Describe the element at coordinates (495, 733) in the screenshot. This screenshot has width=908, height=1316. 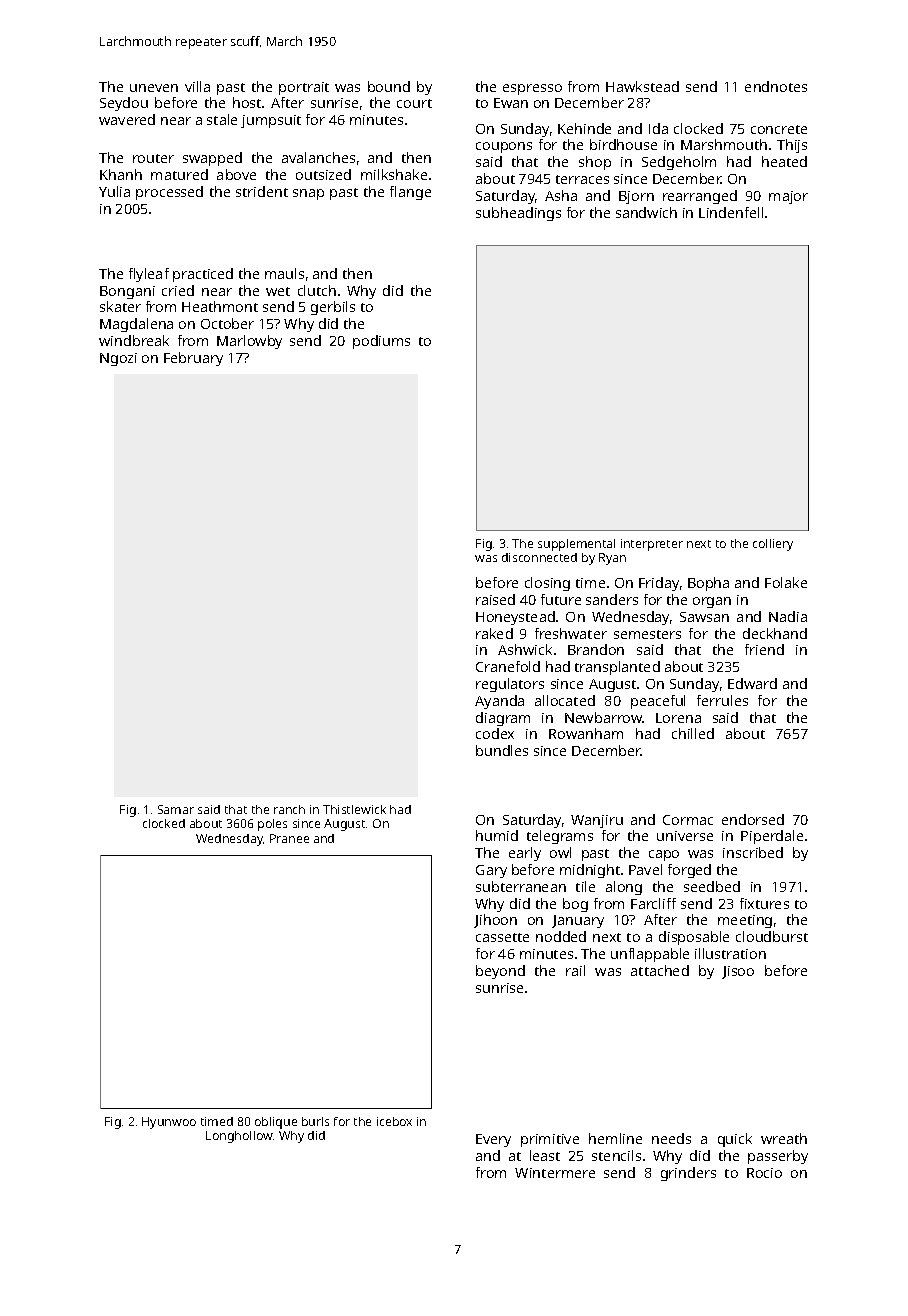
I see `codex` at that location.
